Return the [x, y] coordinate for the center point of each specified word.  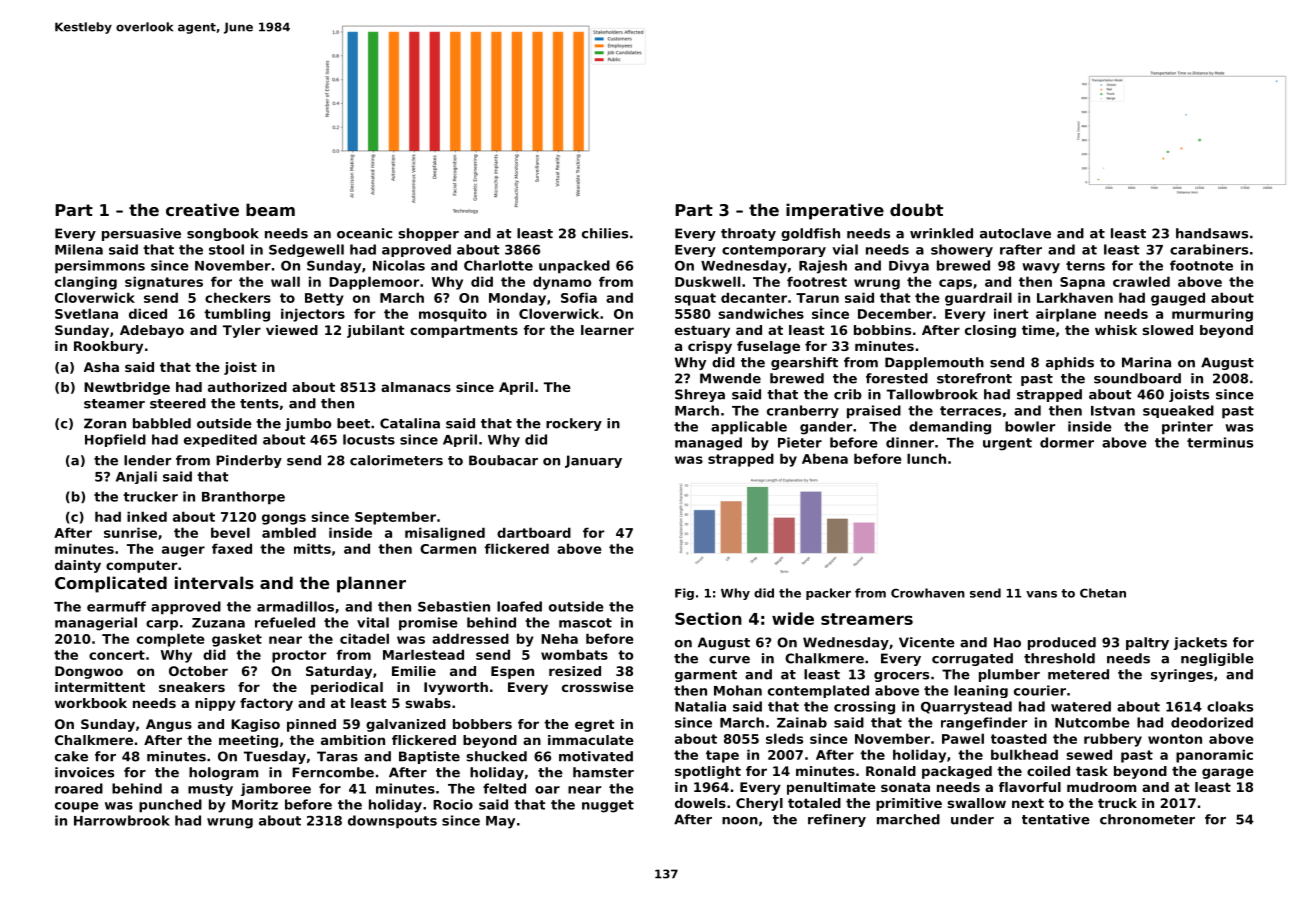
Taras [337, 756]
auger [183, 551]
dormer [1067, 442]
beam [270, 209]
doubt [916, 209]
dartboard [534, 532]
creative [202, 209]
